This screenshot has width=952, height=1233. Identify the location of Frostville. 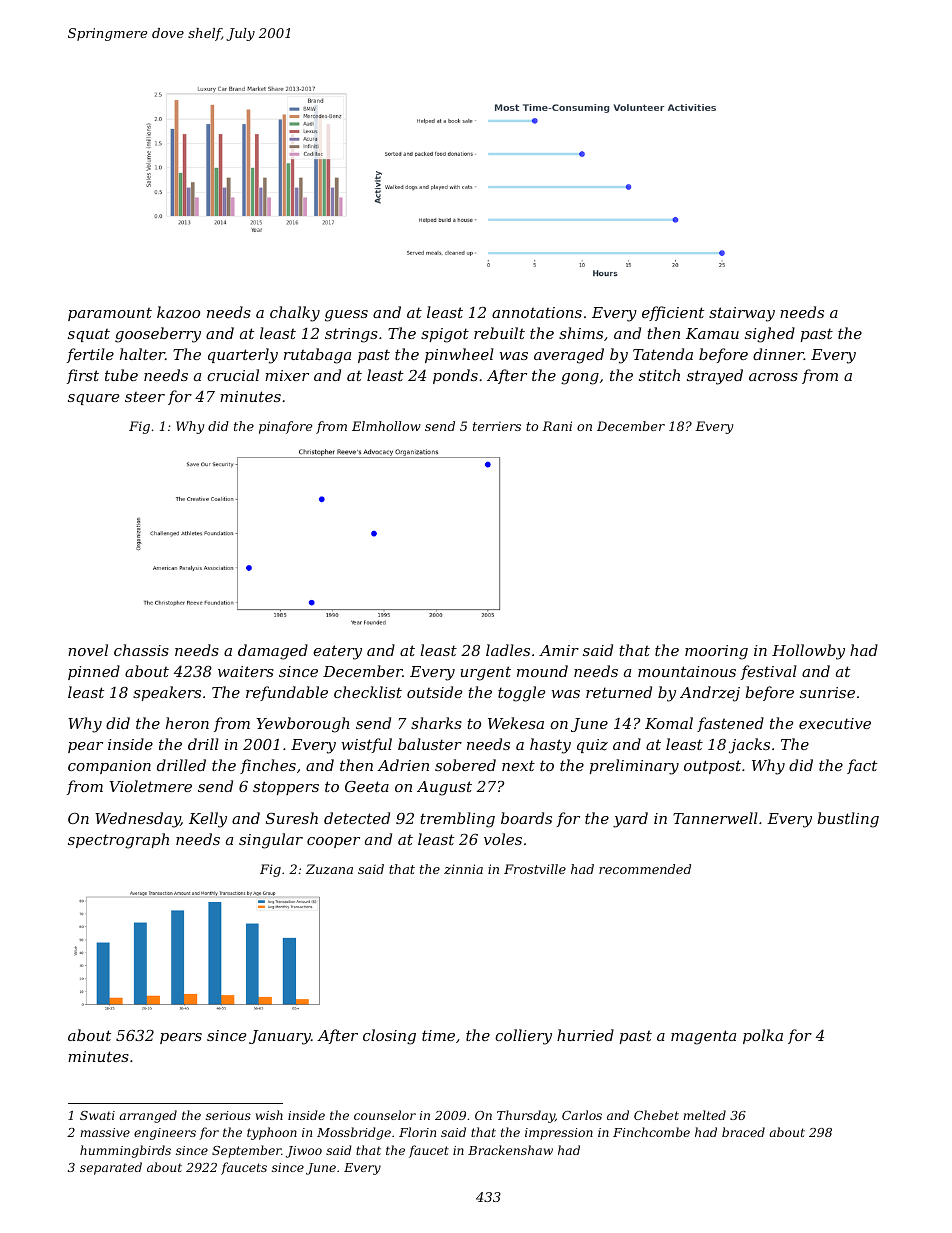
(535, 869).
